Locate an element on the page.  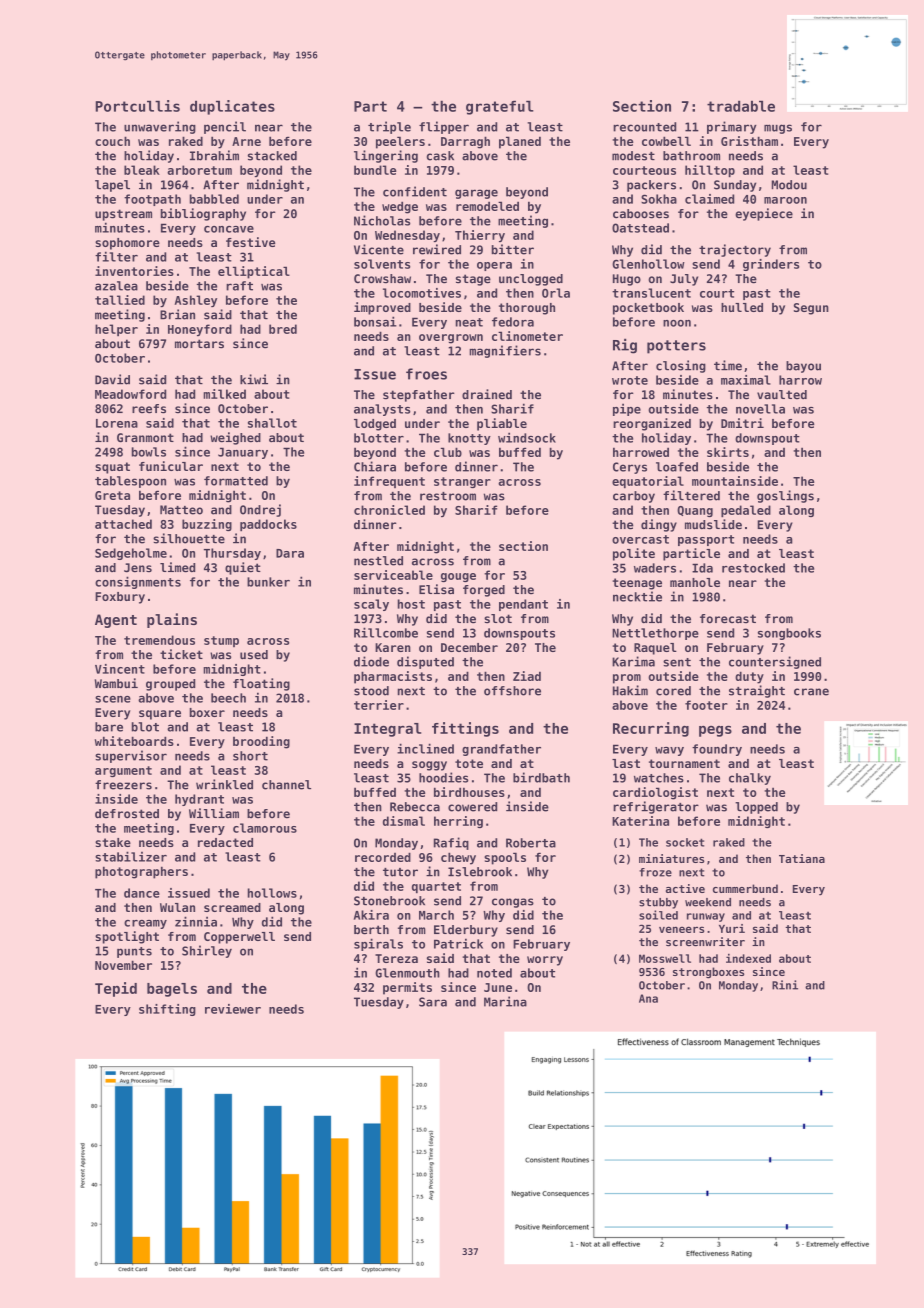
congas is located at coordinates (513, 903).
